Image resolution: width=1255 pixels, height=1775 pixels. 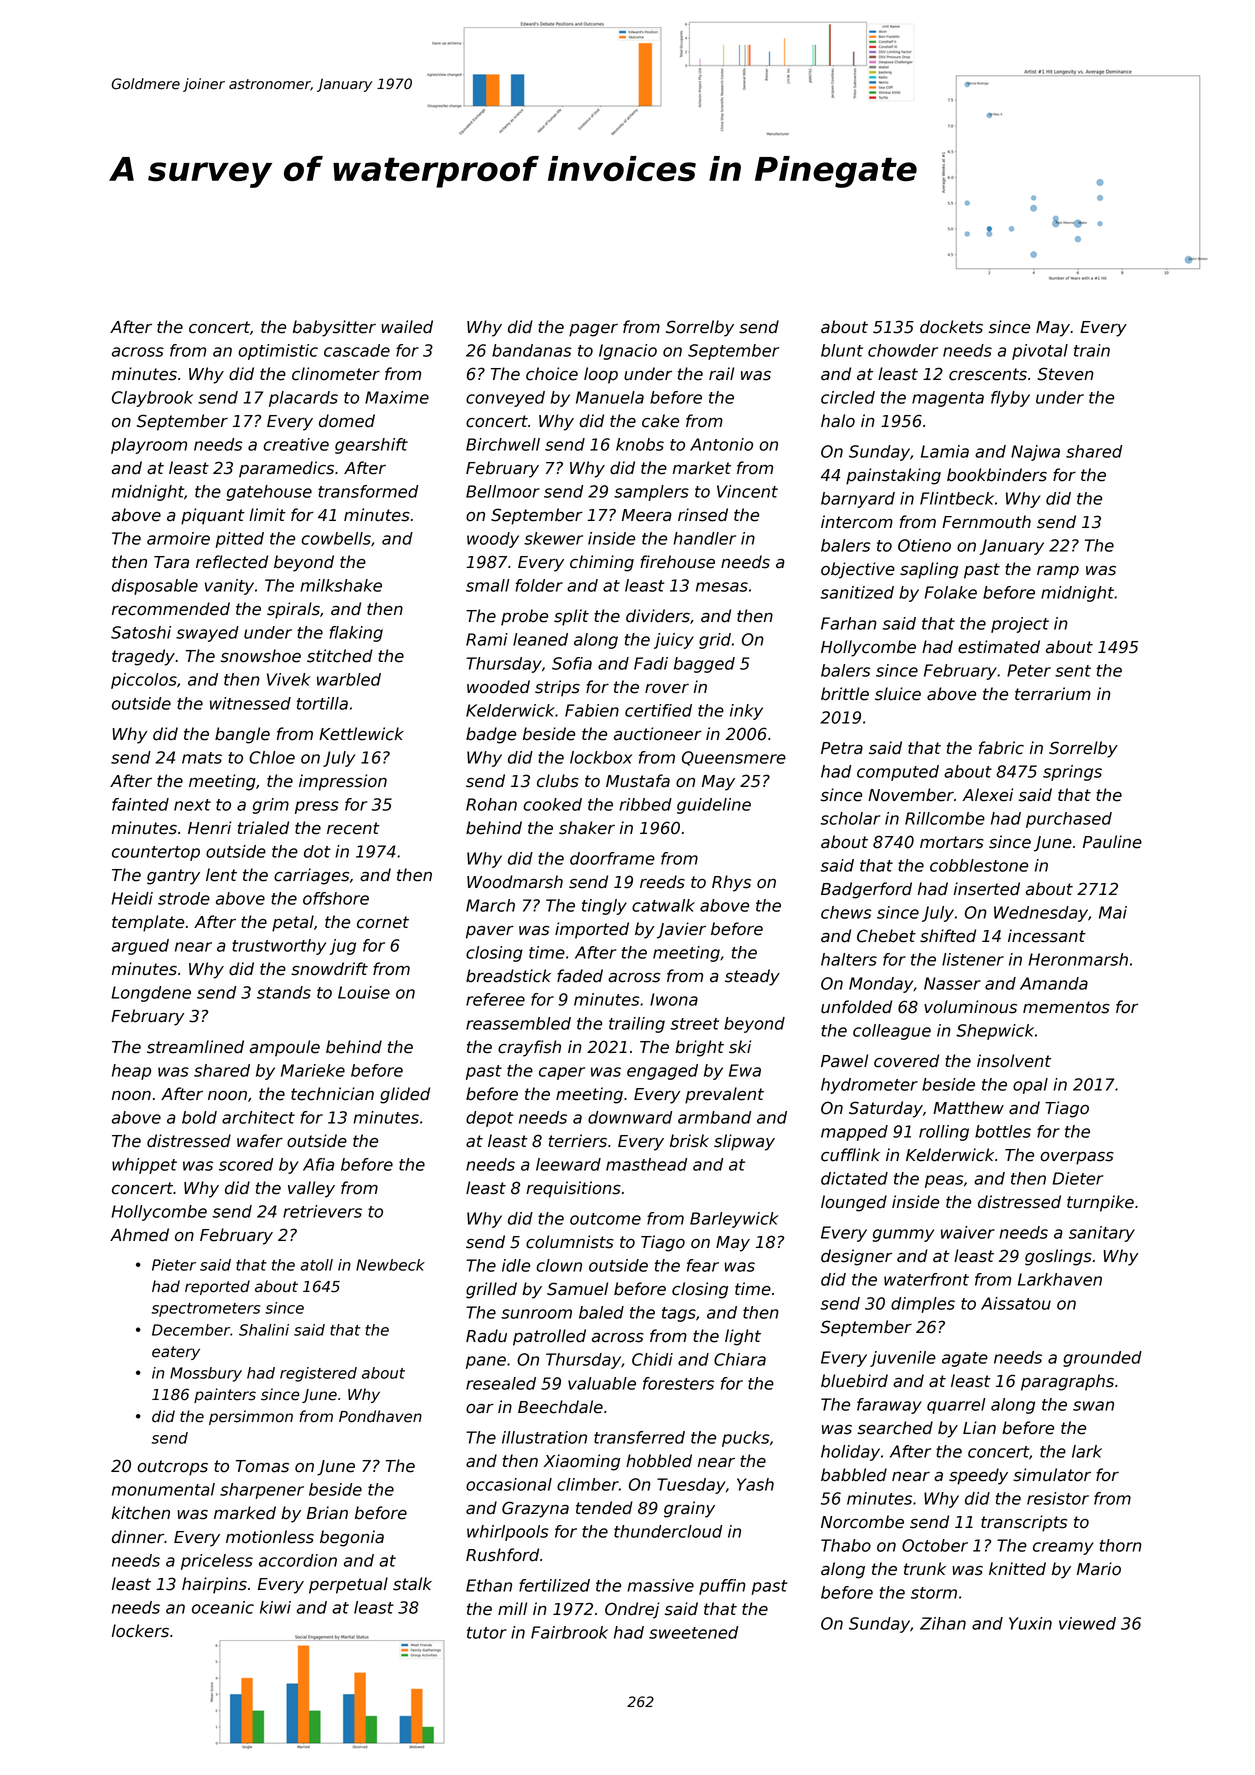 I want to click on Fairbrook, so click(x=569, y=1632).
